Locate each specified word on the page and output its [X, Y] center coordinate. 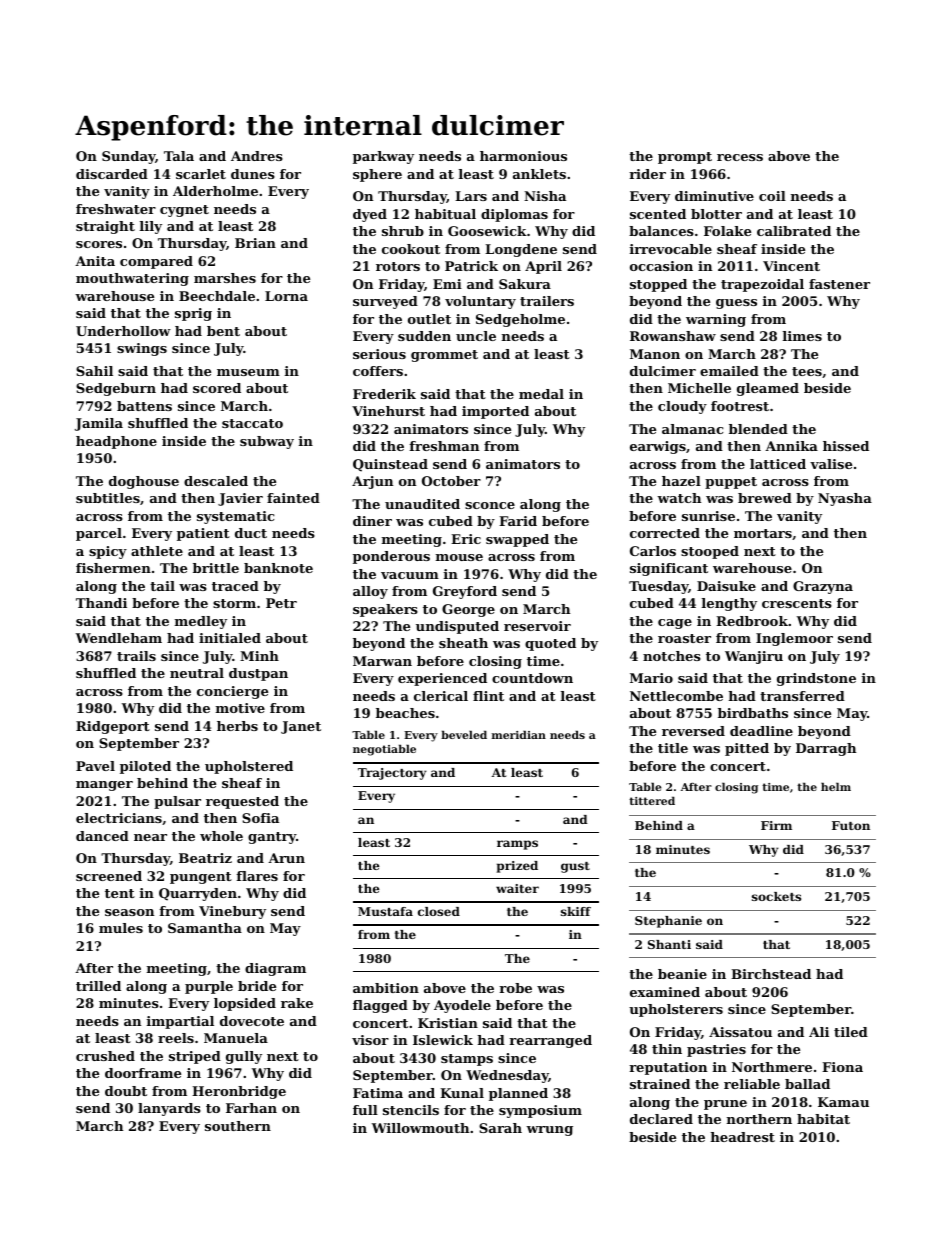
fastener [839, 284]
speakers [385, 610]
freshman [444, 446]
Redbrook [752, 621]
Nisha [545, 196]
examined [665, 992]
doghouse [144, 482]
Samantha [205, 928]
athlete [157, 551]
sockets [776, 896]
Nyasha [845, 499]
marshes [225, 278]
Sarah [500, 1128]
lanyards [169, 1109]
